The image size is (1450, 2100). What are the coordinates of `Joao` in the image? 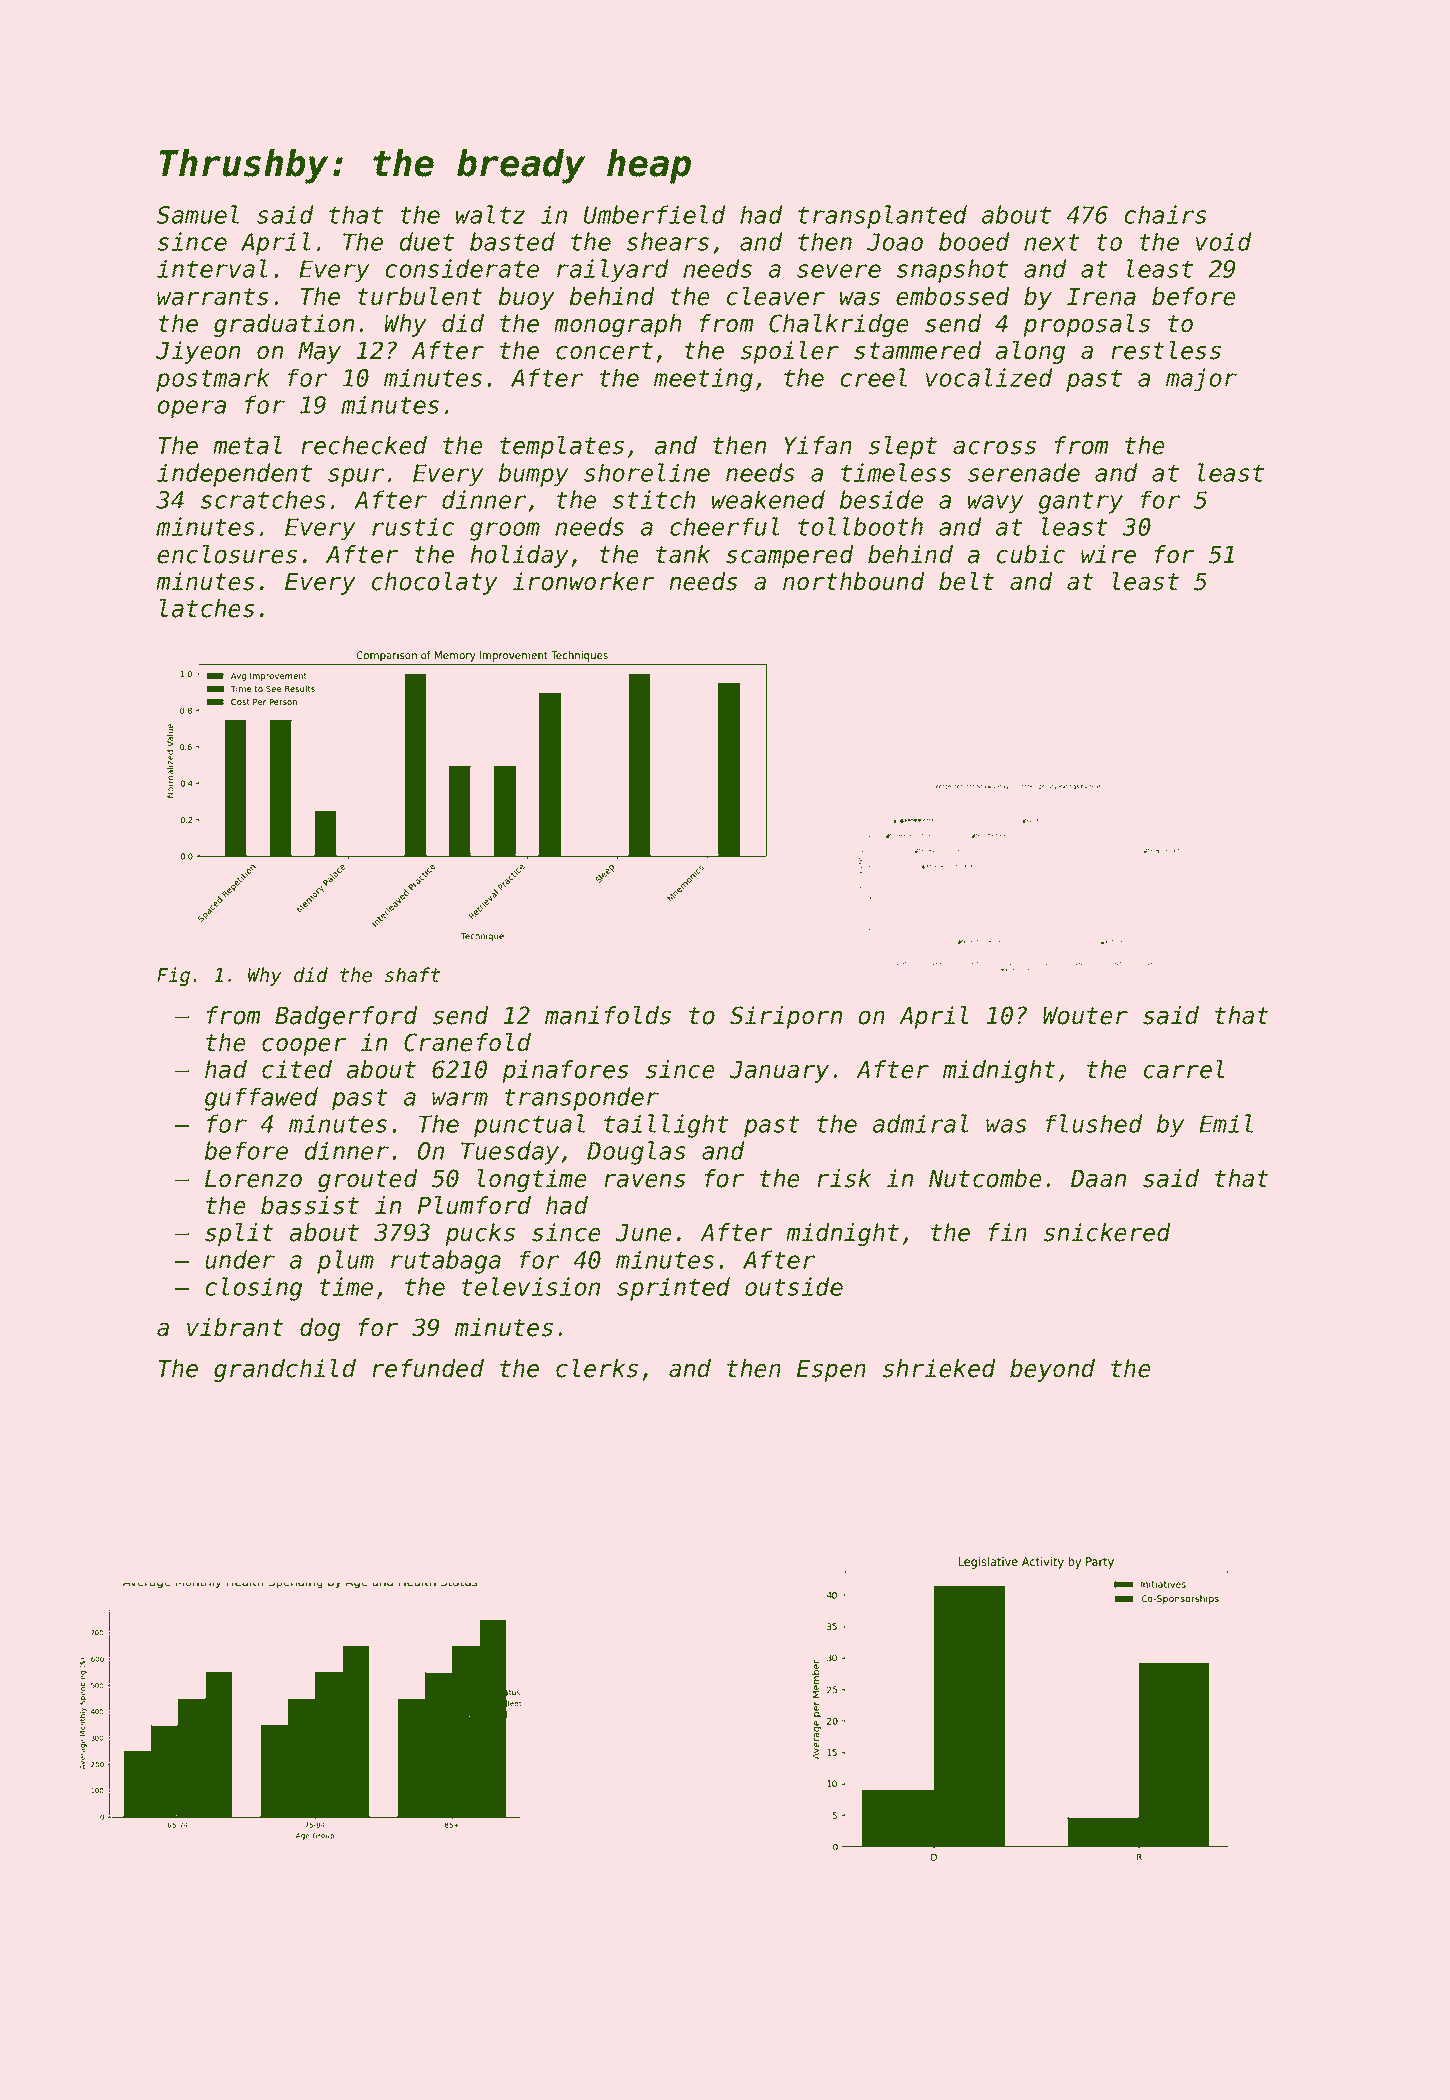 It's located at (895, 242).
